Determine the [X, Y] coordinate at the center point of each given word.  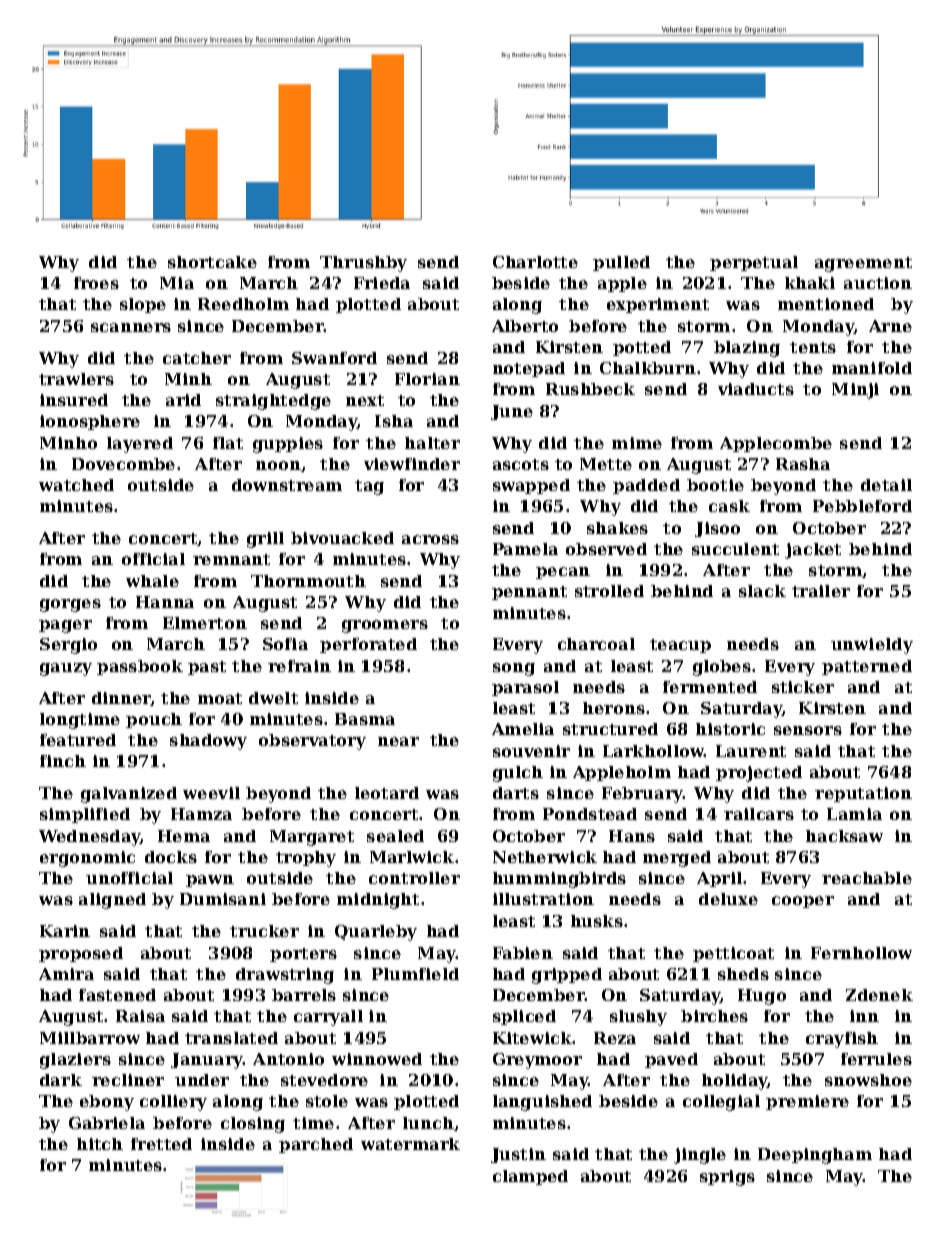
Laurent [751, 751]
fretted [161, 1144]
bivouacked [342, 538]
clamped [530, 1177]
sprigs [727, 1178]
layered [140, 445]
